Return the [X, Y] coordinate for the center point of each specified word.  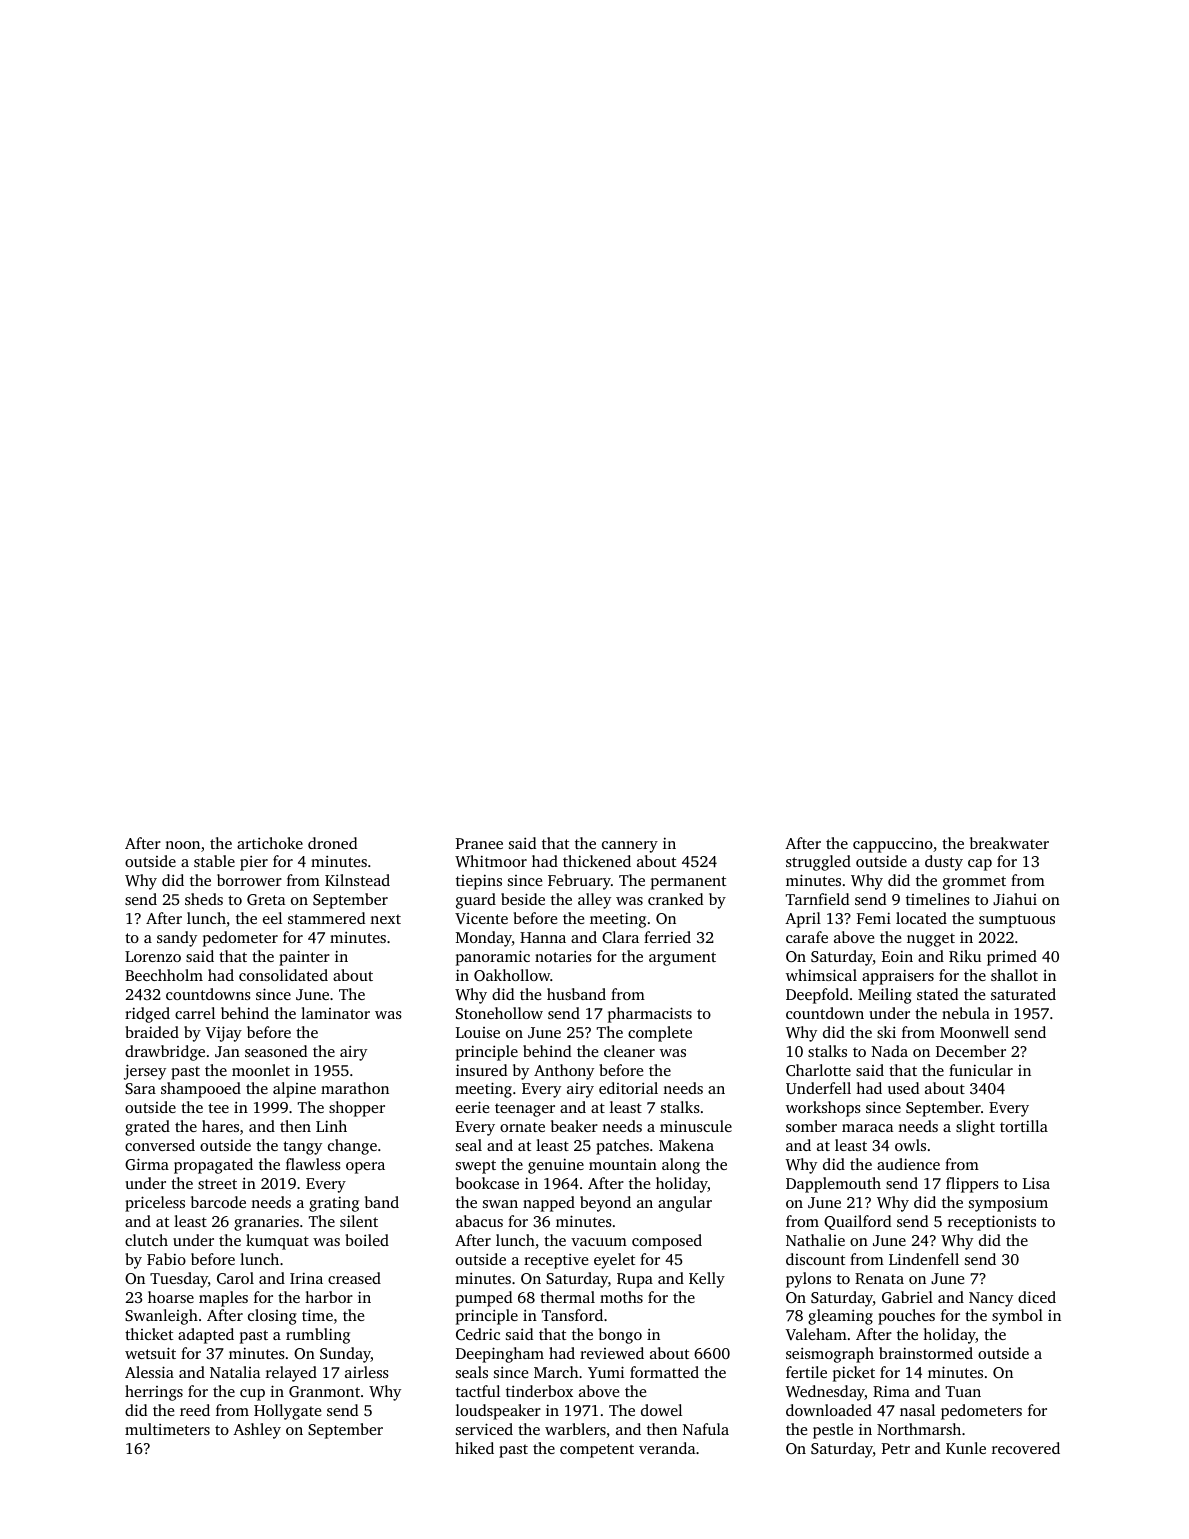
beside [523, 899]
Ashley [257, 1431]
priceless [155, 1204]
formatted [664, 1372]
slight [975, 1128]
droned [332, 843]
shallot [1014, 975]
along [681, 1166]
